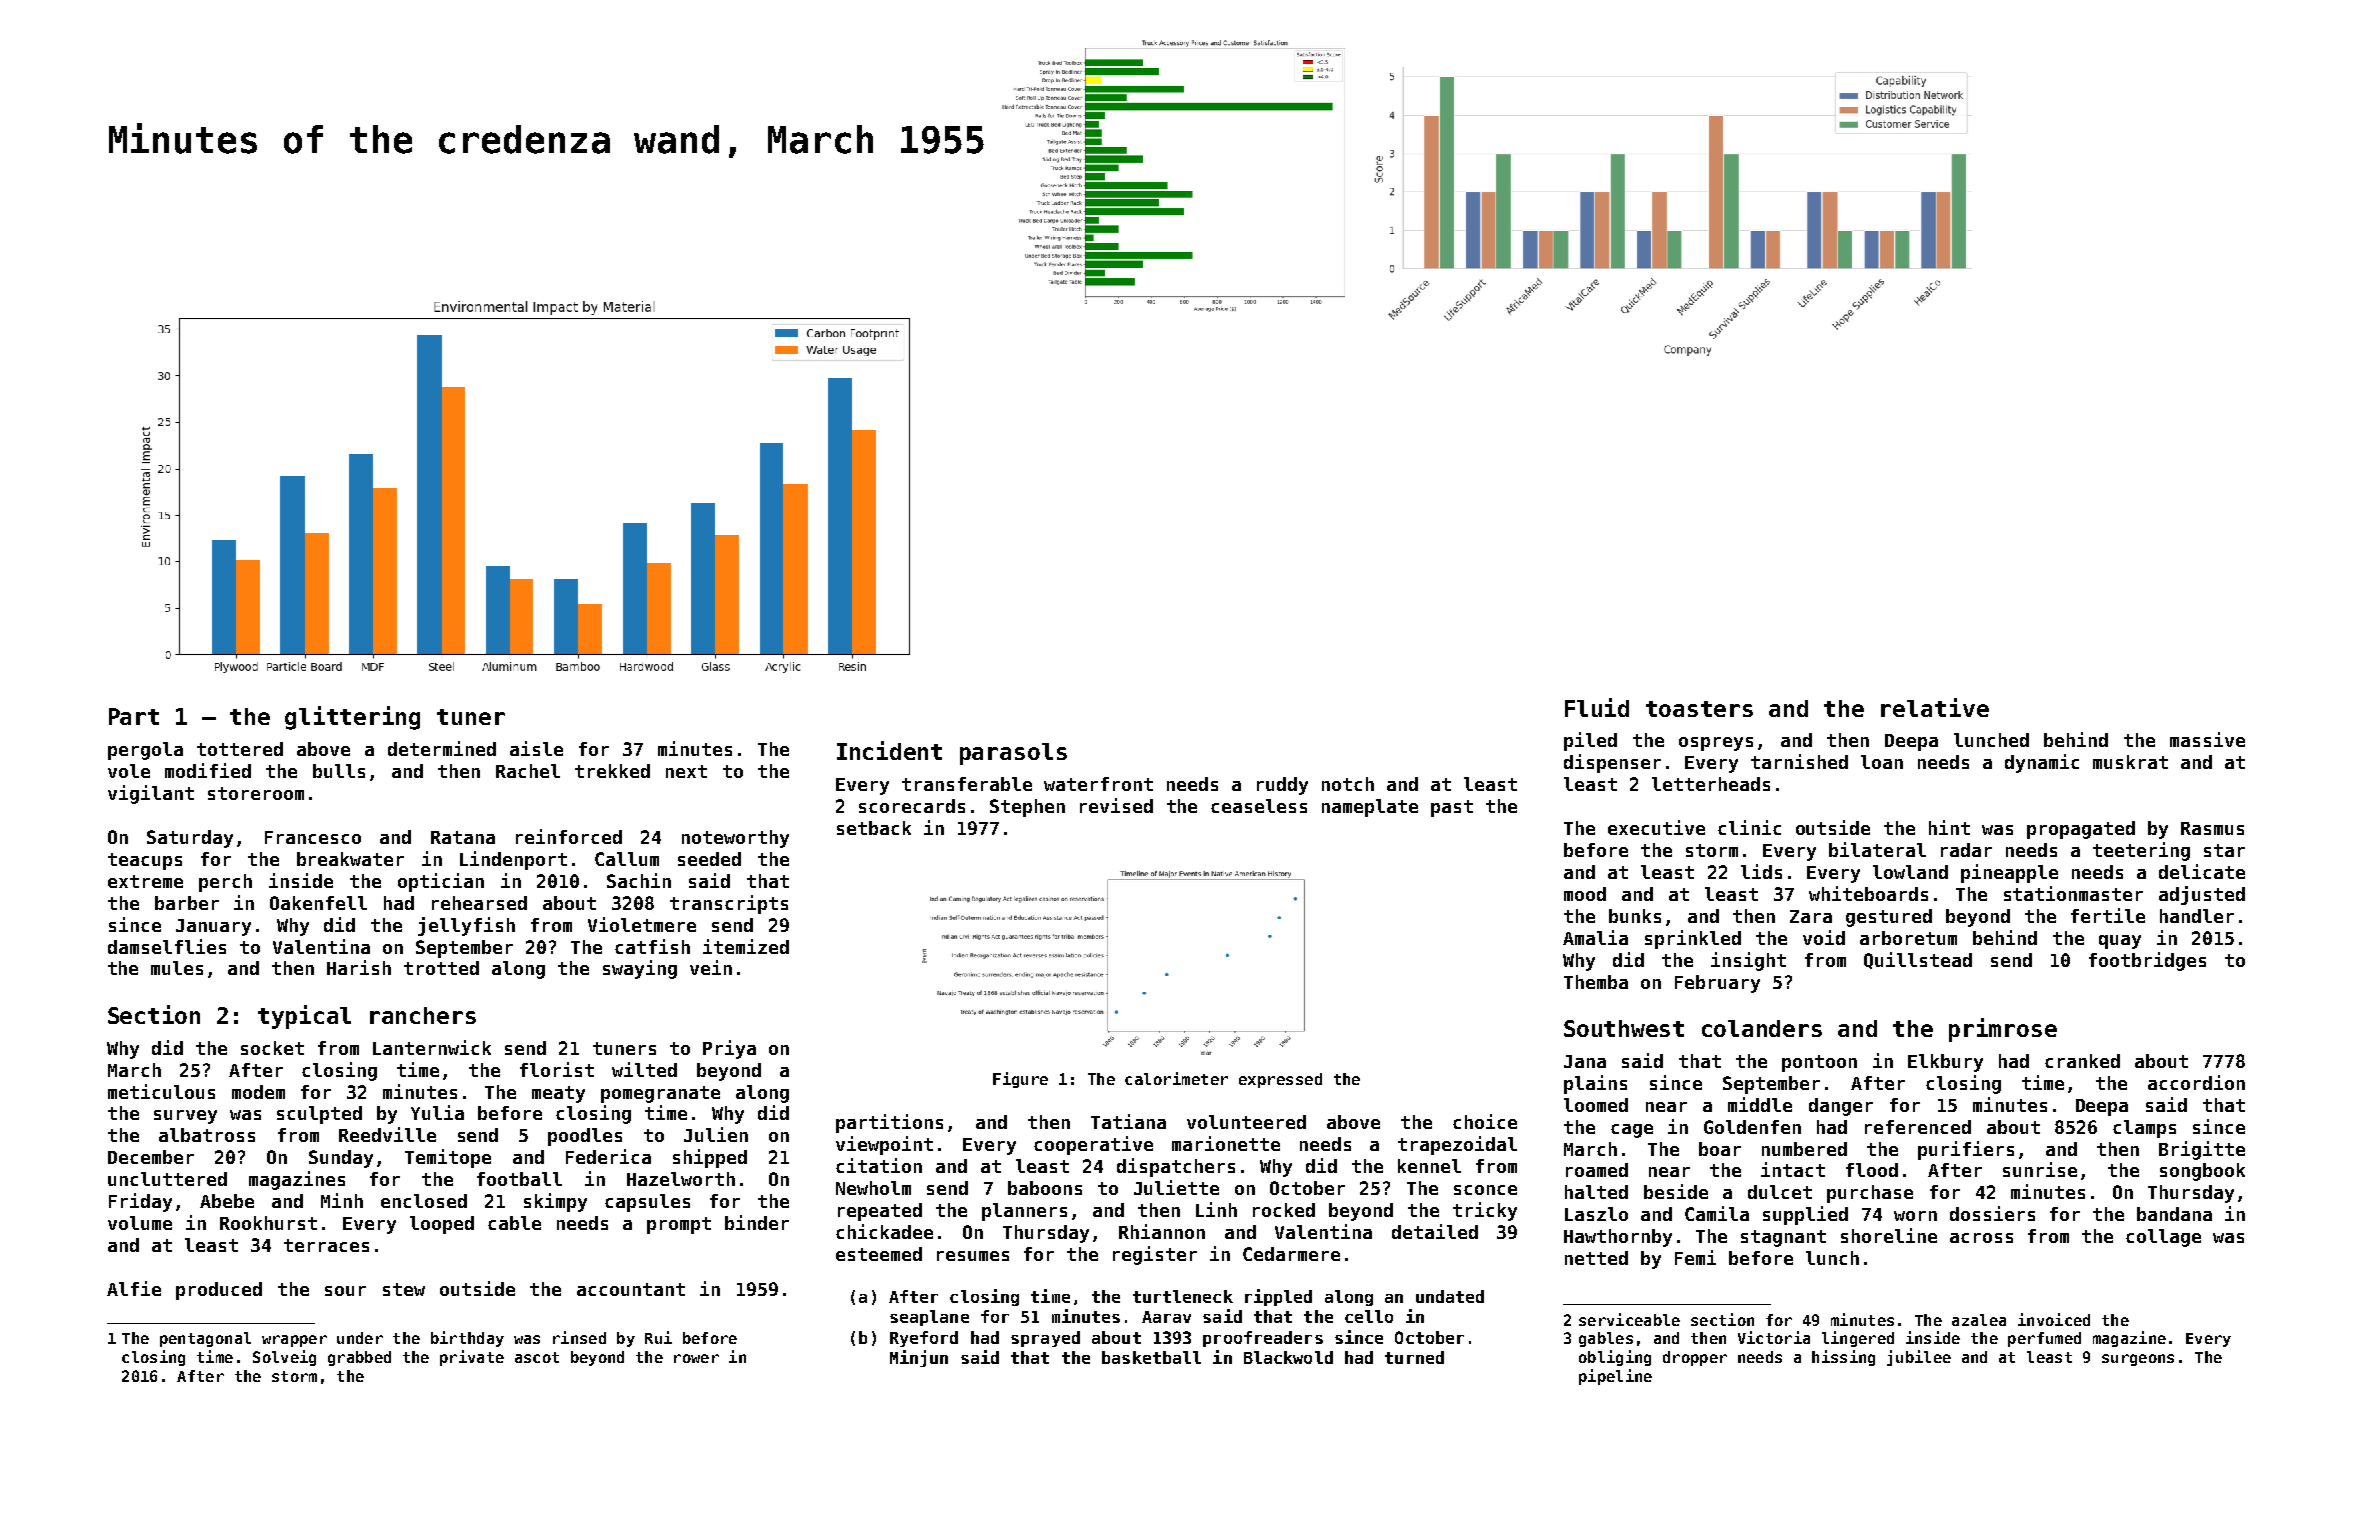  What do you see at coordinates (1935, 707) in the document?
I see `relative` at bounding box center [1935, 707].
